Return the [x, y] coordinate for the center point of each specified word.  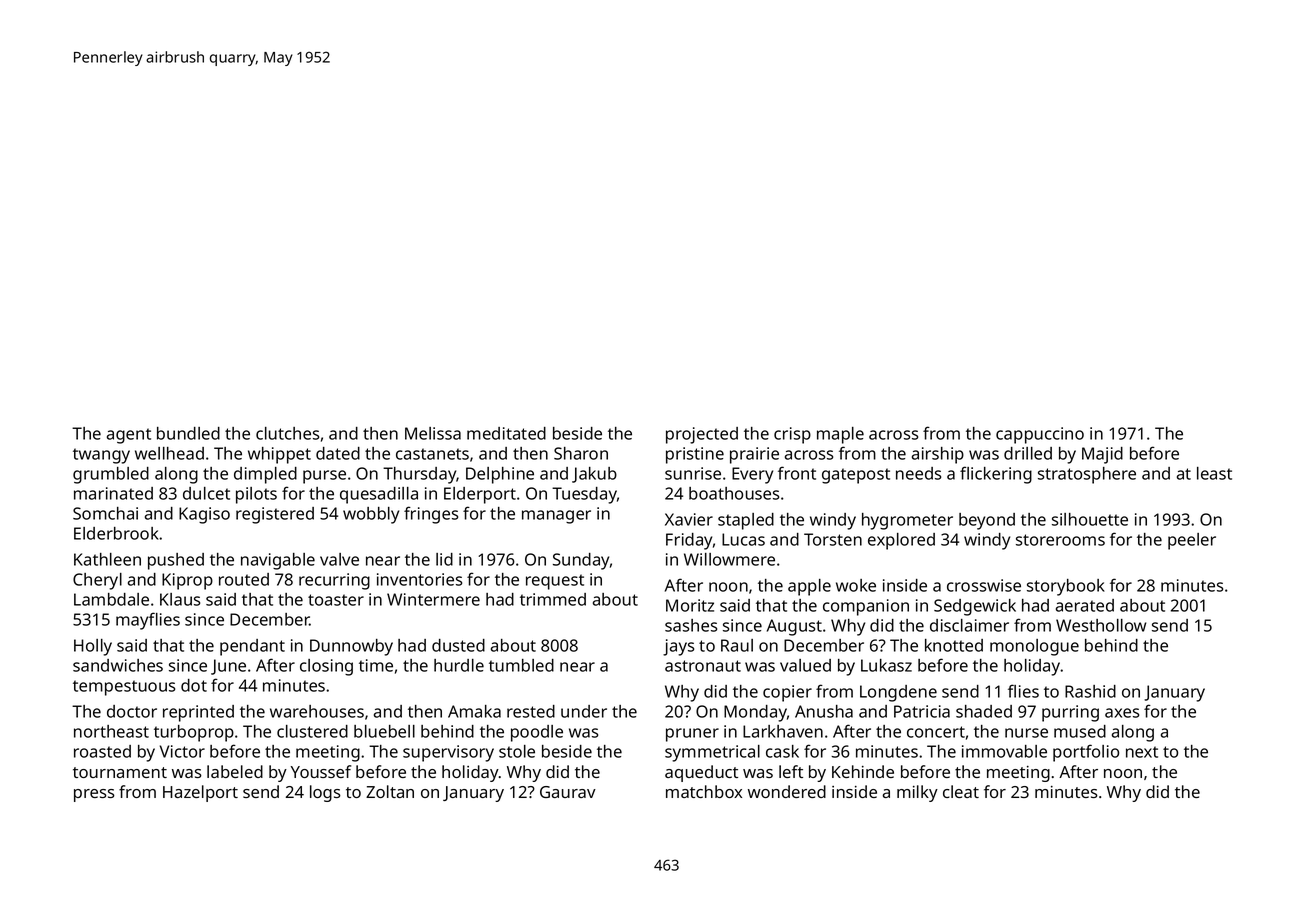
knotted [954, 645]
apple [809, 587]
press [94, 795]
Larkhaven [783, 731]
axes [1122, 713]
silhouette [1090, 519]
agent [129, 436]
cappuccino [1040, 435]
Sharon [581, 453]
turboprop [194, 733]
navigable [278, 561]
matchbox [704, 791]
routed [244, 579]
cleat [961, 791]
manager [556, 517]
